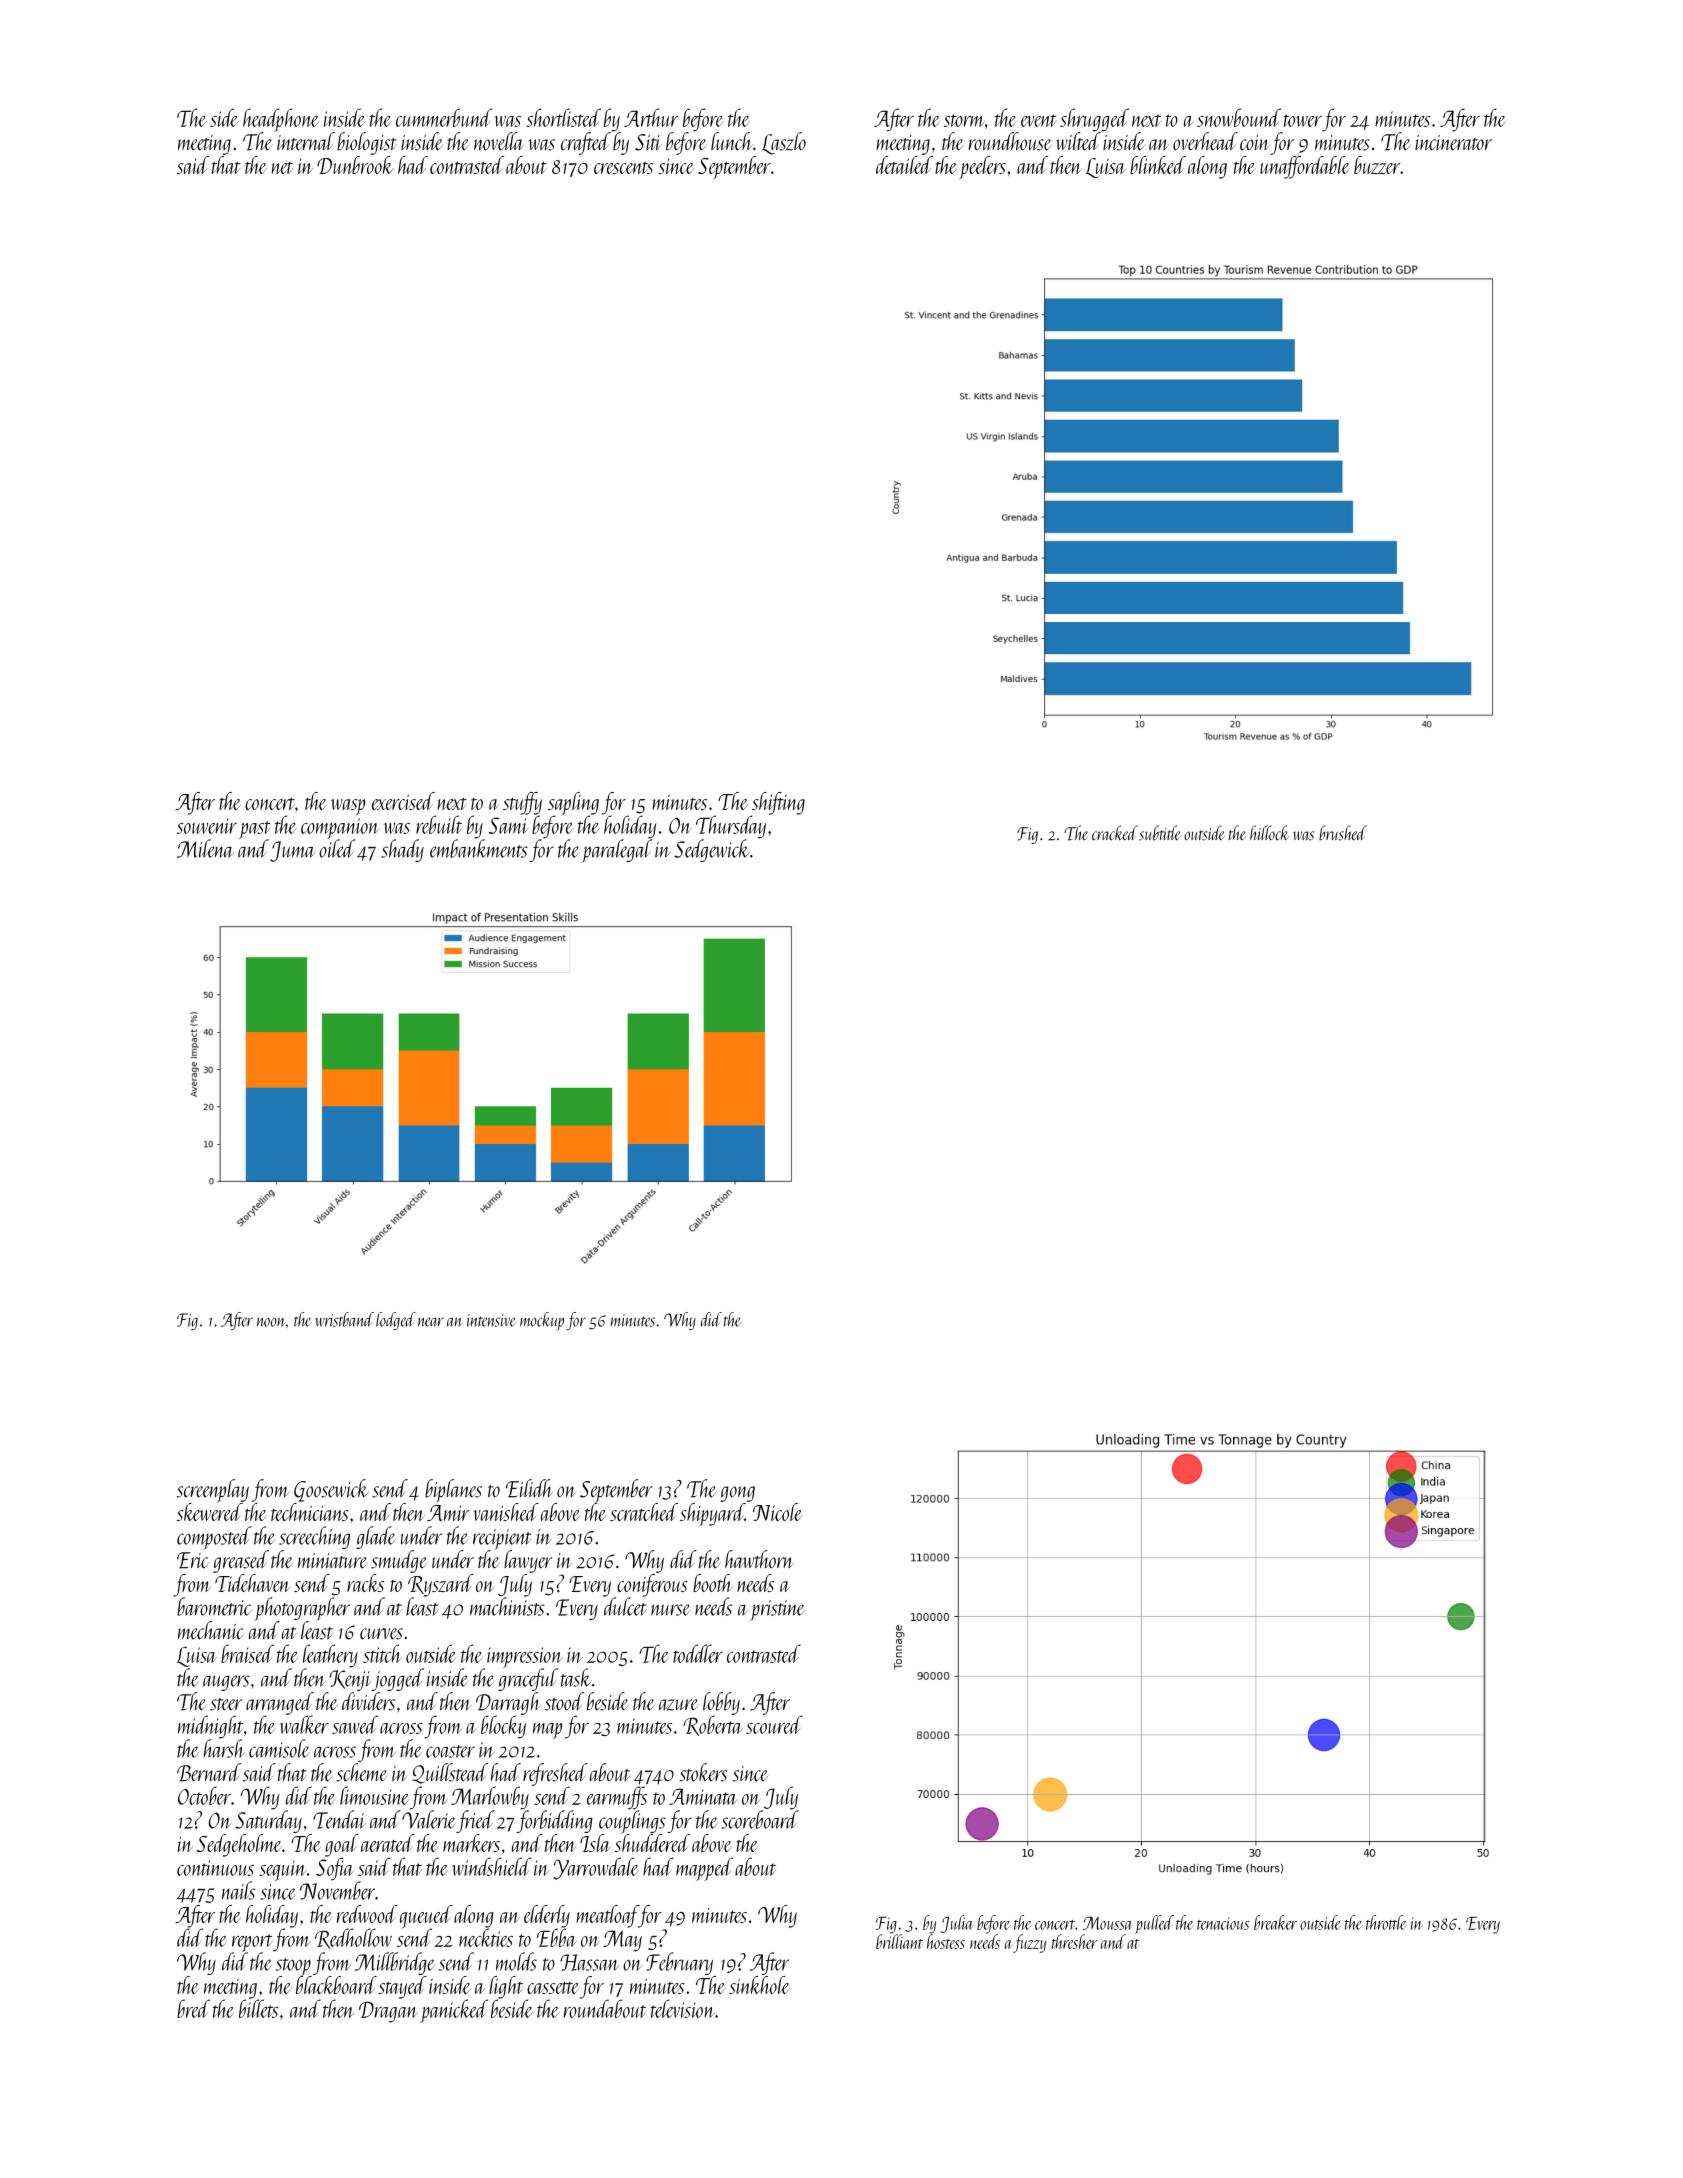  What do you see at coordinates (712, 850) in the document?
I see `Sedgewick` at bounding box center [712, 850].
